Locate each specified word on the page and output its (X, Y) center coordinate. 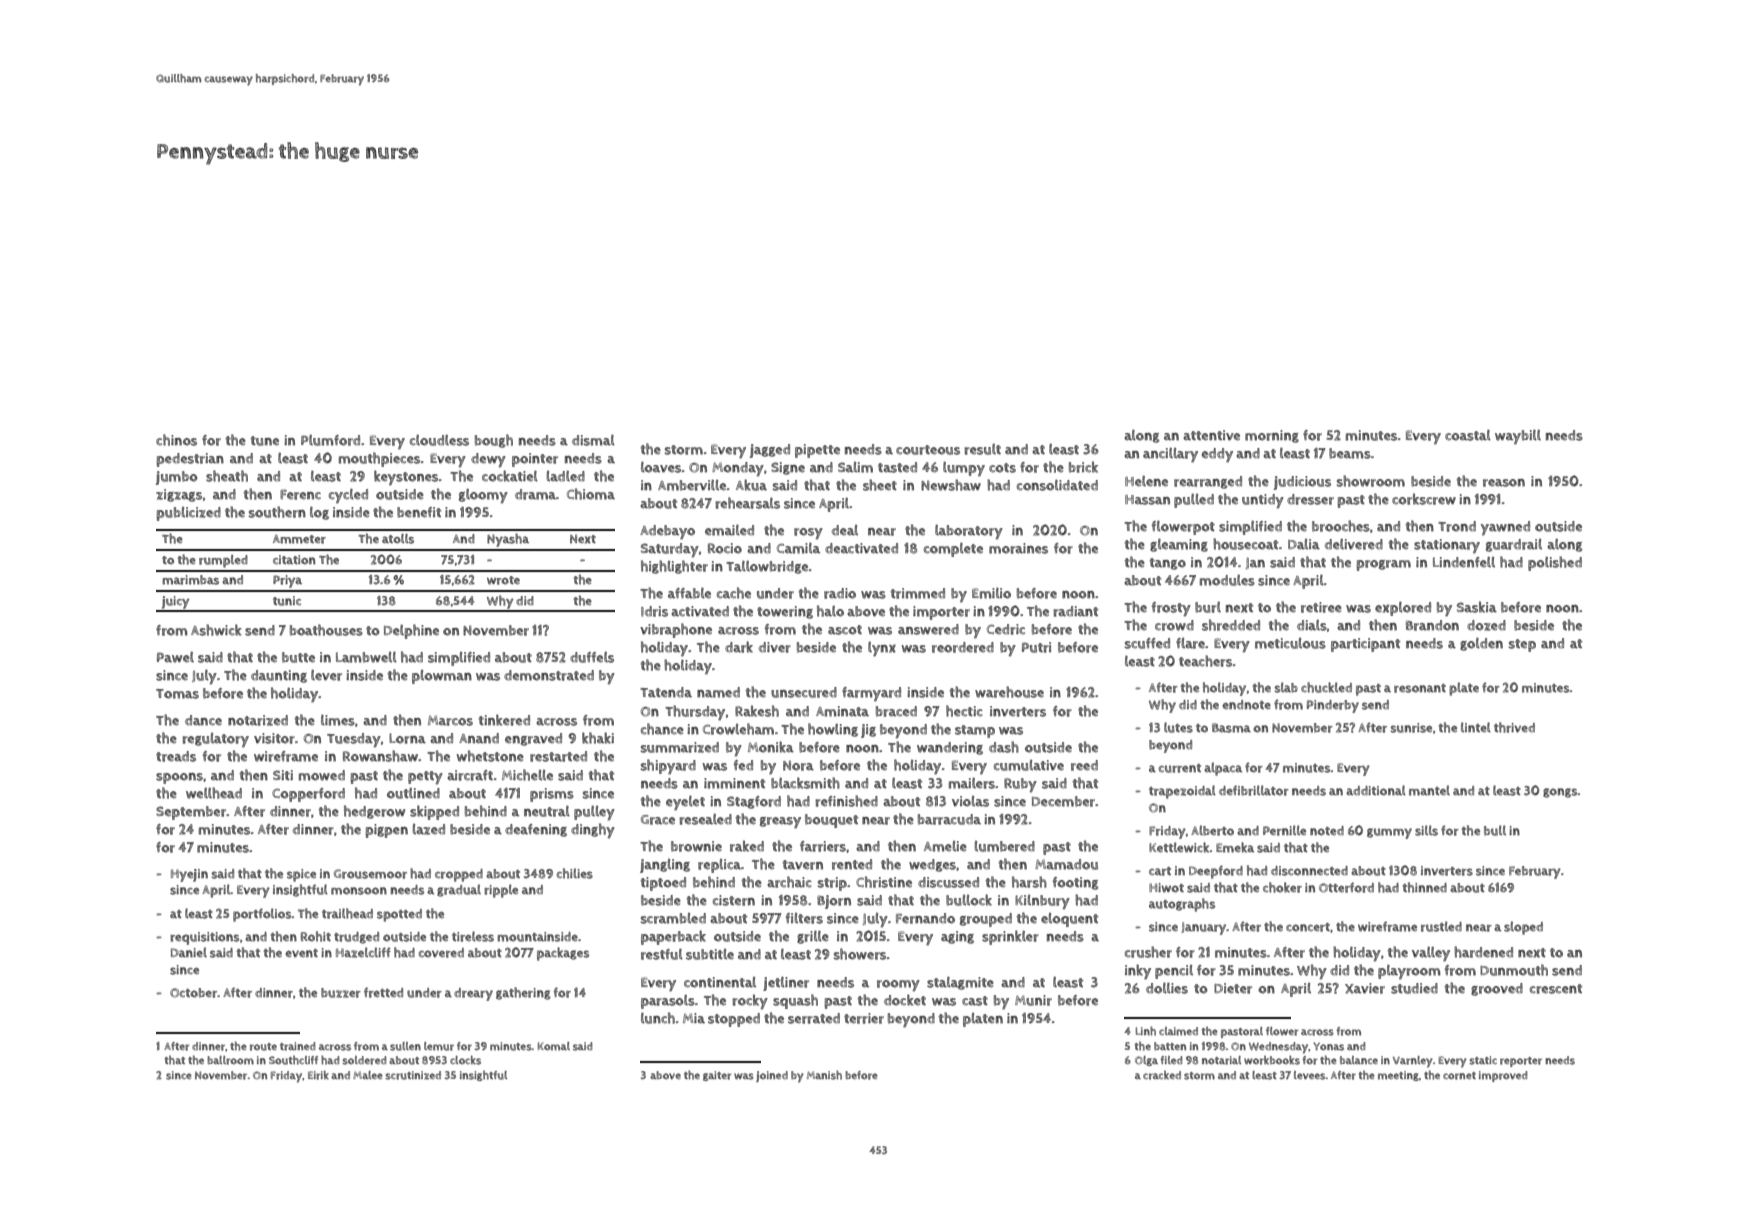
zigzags (179, 495)
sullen (405, 1046)
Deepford (1216, 872)
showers (860, 954)
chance (662, 729)
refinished (846, 801)
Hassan (1147, 500)
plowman (442, 676)
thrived (1514, 727)
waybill (1518, 437)
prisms (552, 795)
